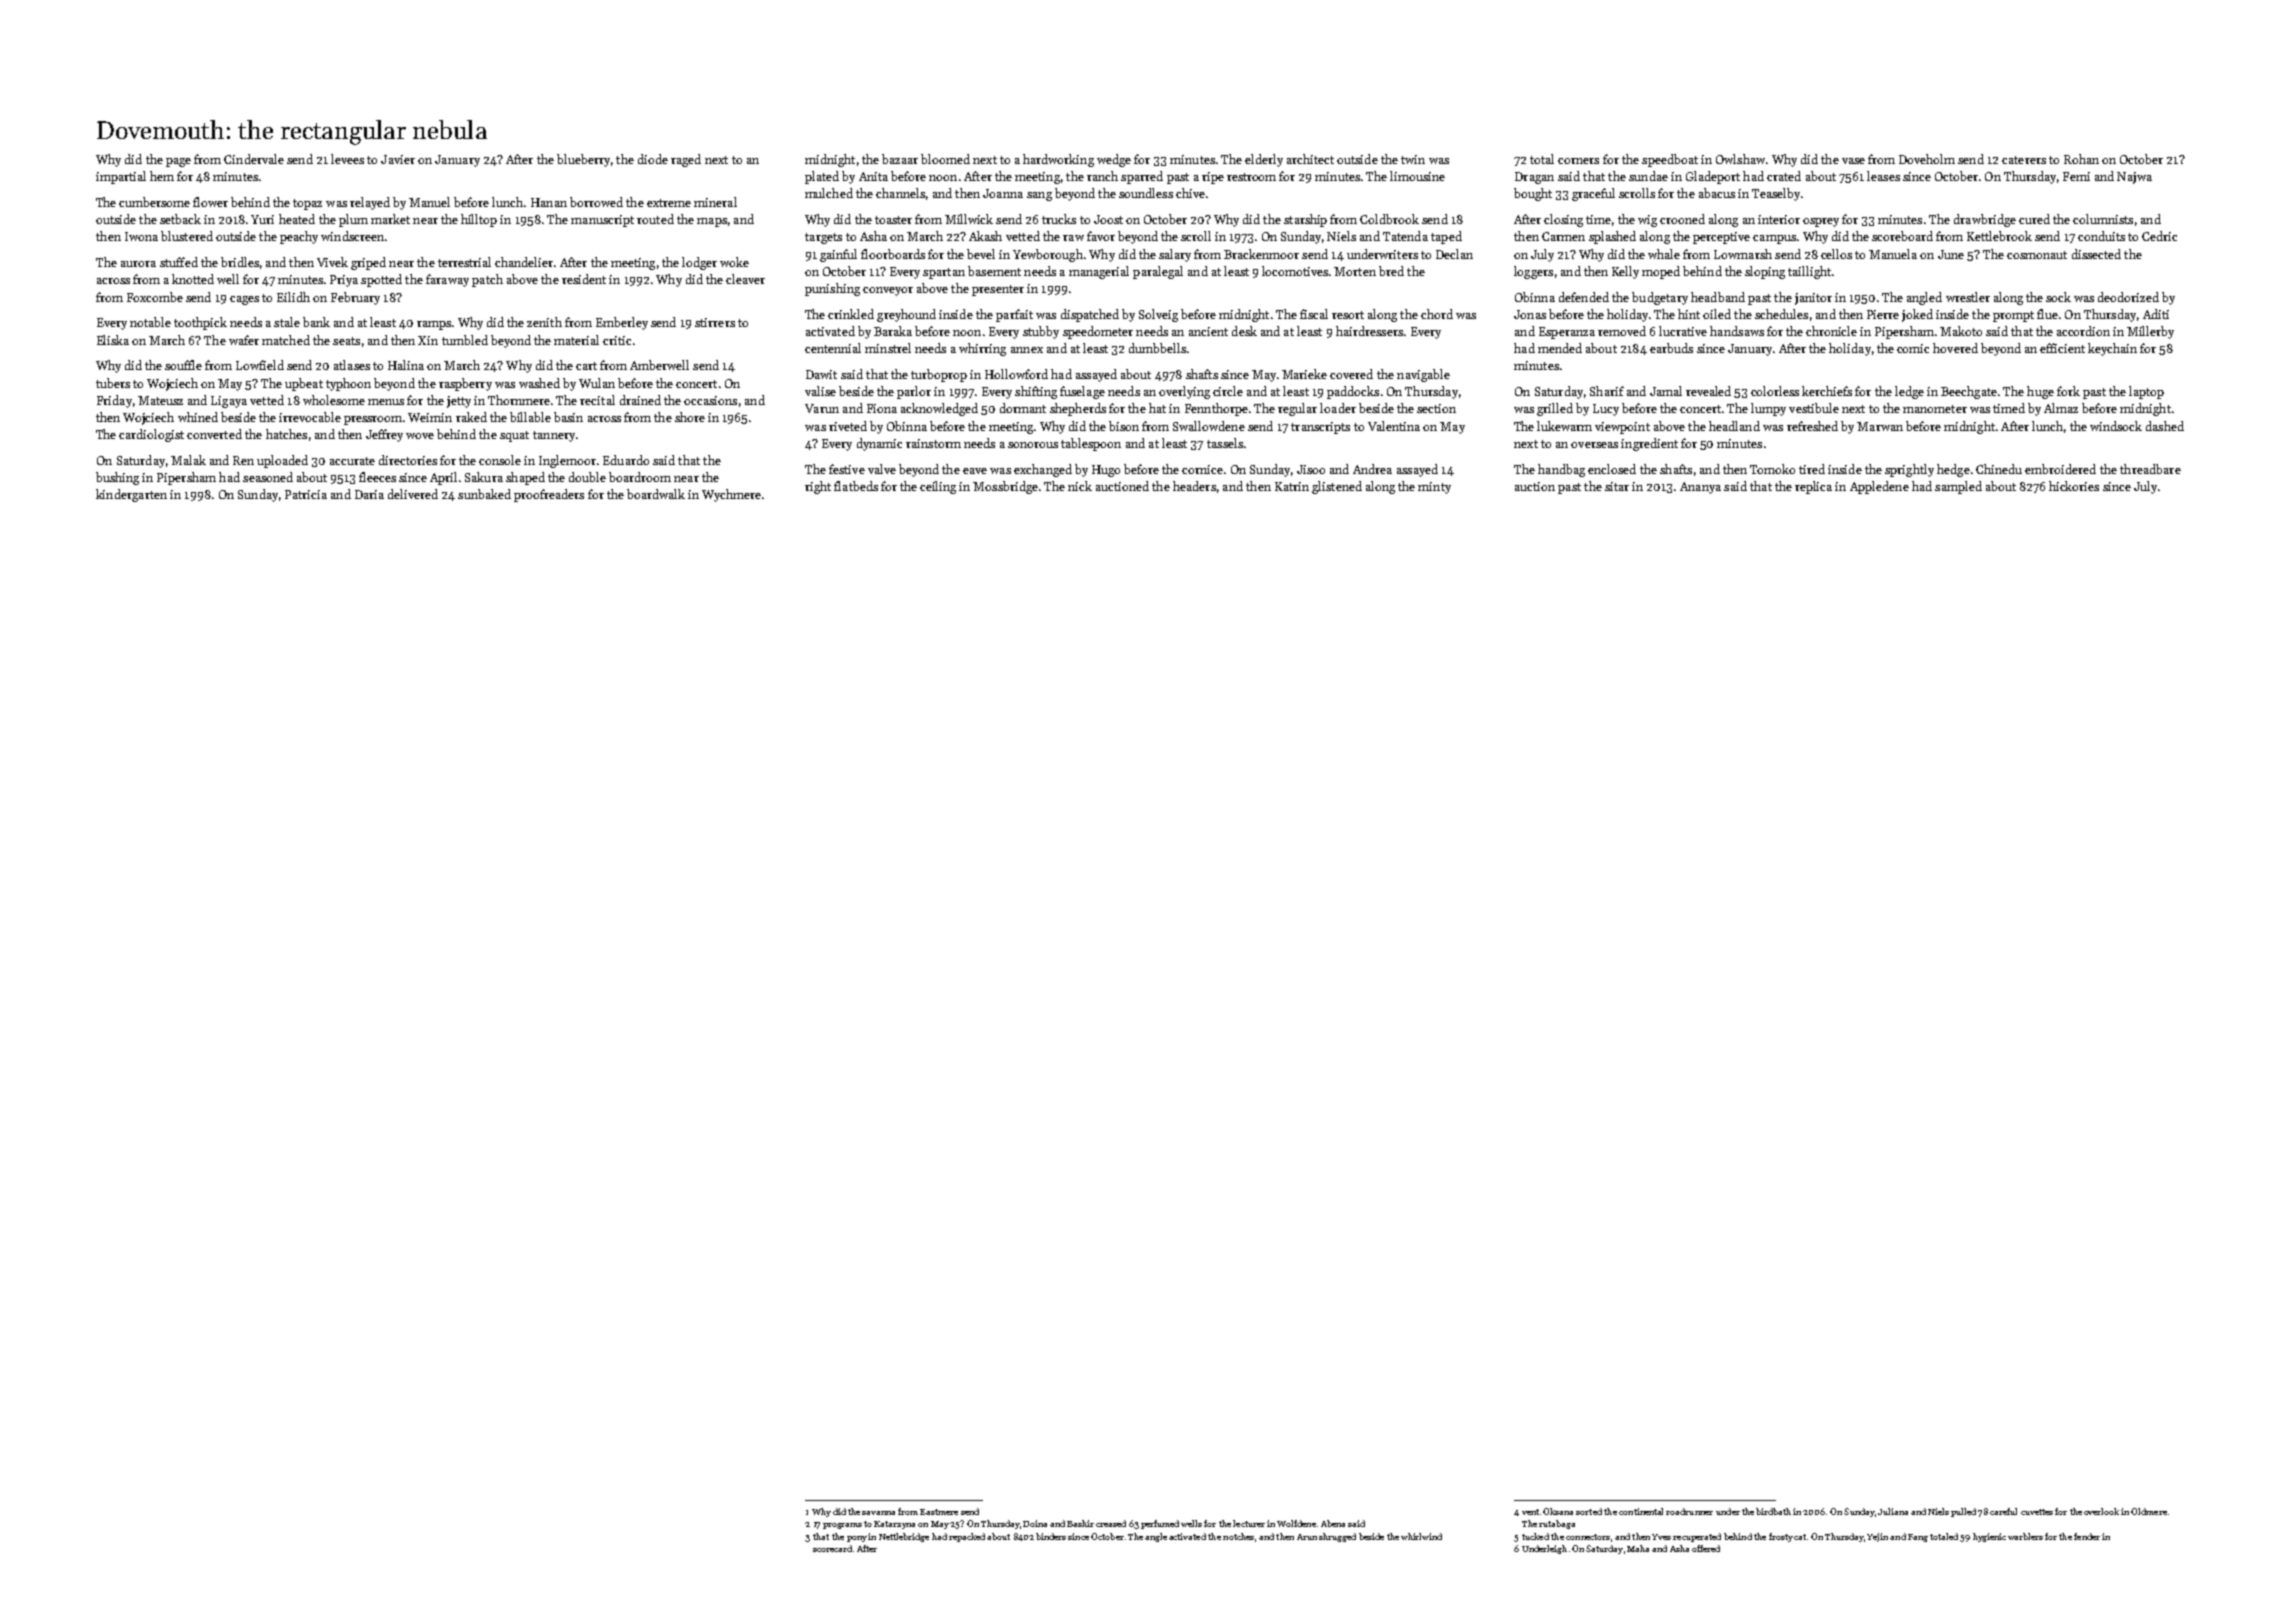 Image resolution: width=2282 pixels, height=1614 pixels. Describe the element at coordinates (878, 1513) in the screenshot. I see `savanna` at that location.
